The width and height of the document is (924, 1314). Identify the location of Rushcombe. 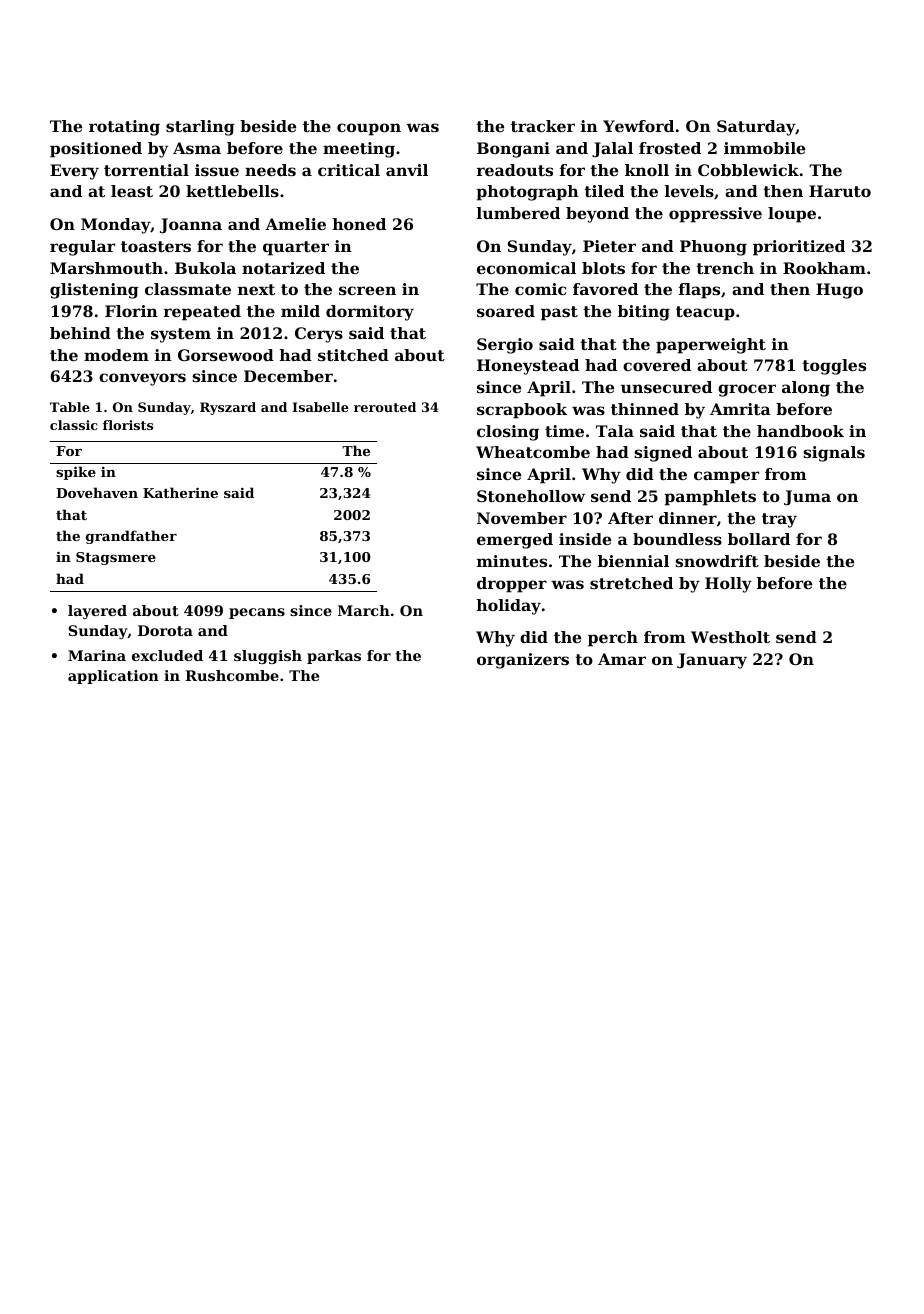
(232, 675).
